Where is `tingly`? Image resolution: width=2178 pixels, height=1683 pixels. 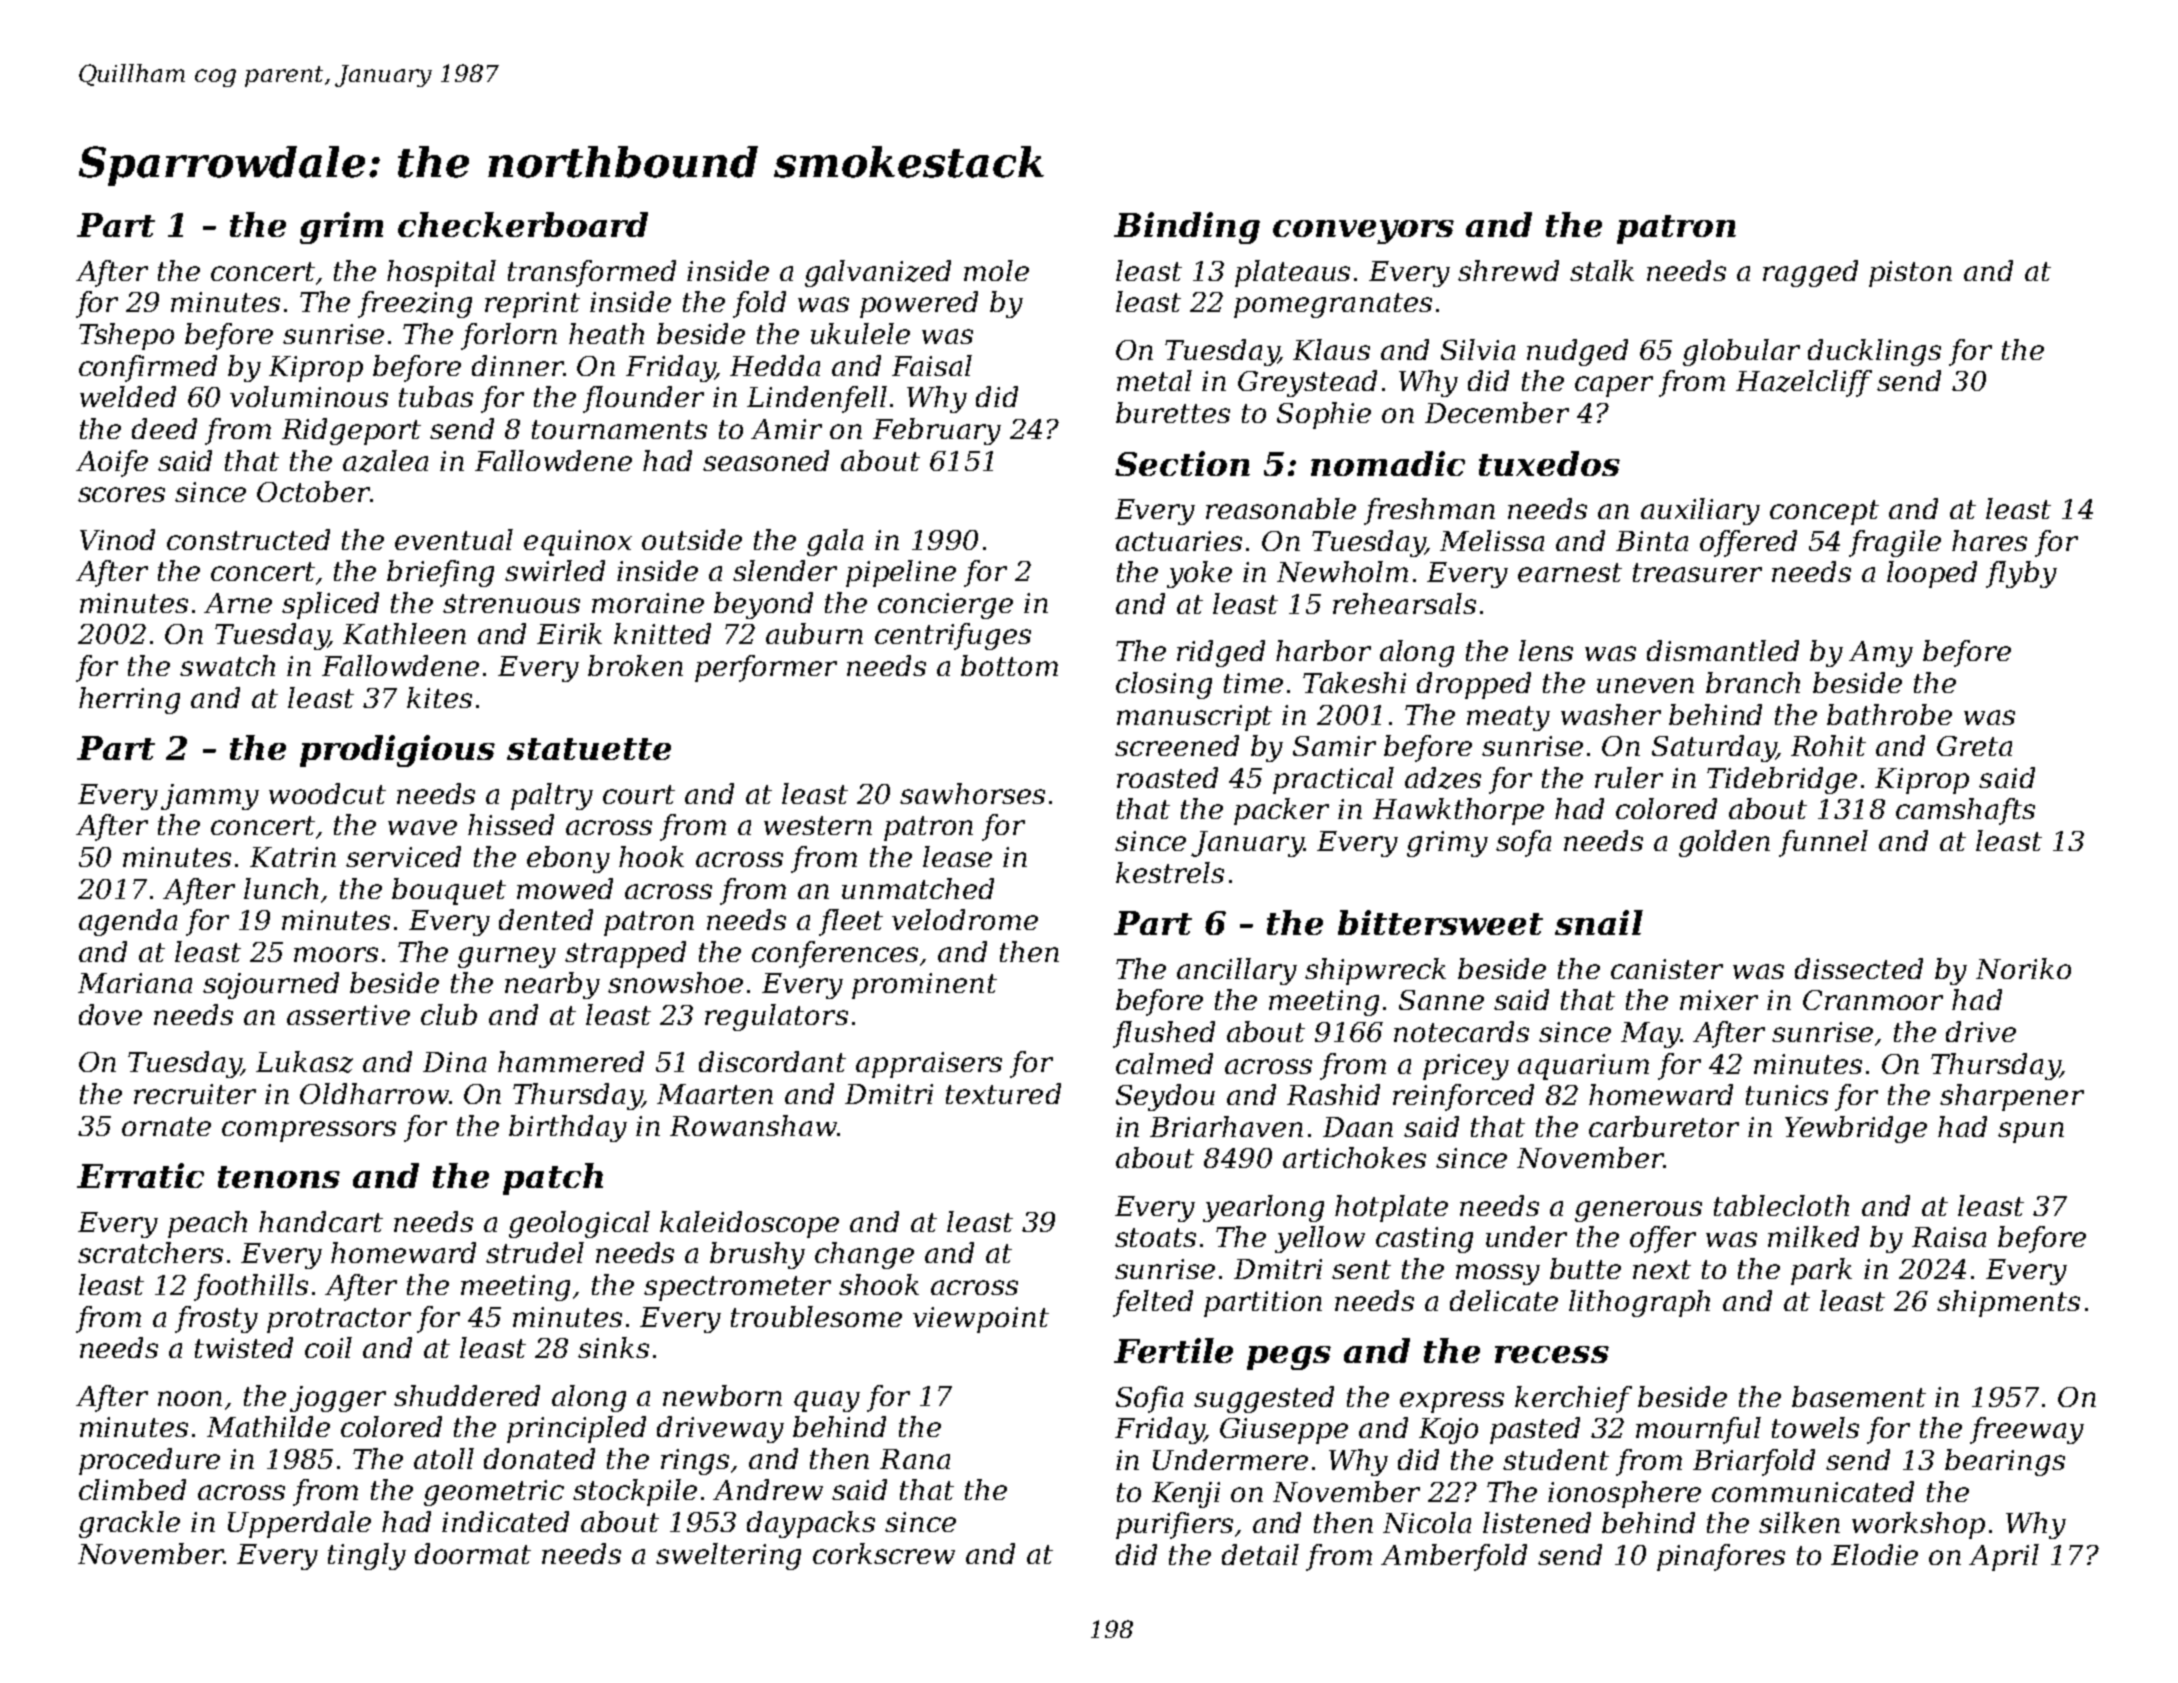 tingly is located at coordinates (367, 1556).
